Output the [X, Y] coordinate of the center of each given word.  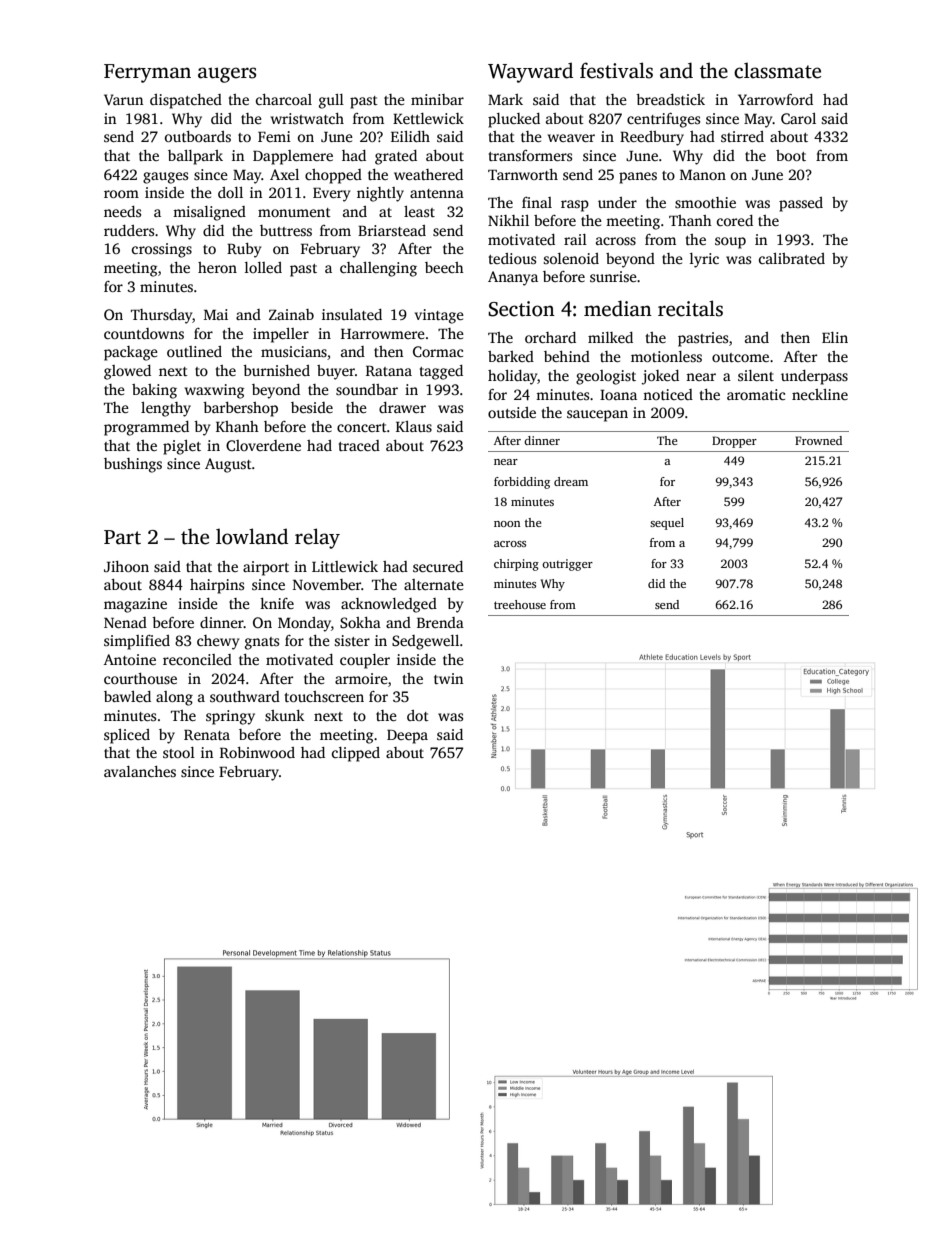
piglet [182, 447]
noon [507, 524]
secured [438, 566]
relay [317, 538]
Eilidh [410, 136]
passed [801, 204]
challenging [378, 269]
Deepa [407, 737]
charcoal [284, 99]
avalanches [140, 771]
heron [217, 267]
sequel [667, 524]
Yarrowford [775, 99]
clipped [356, 754]
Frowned [818, 440]
